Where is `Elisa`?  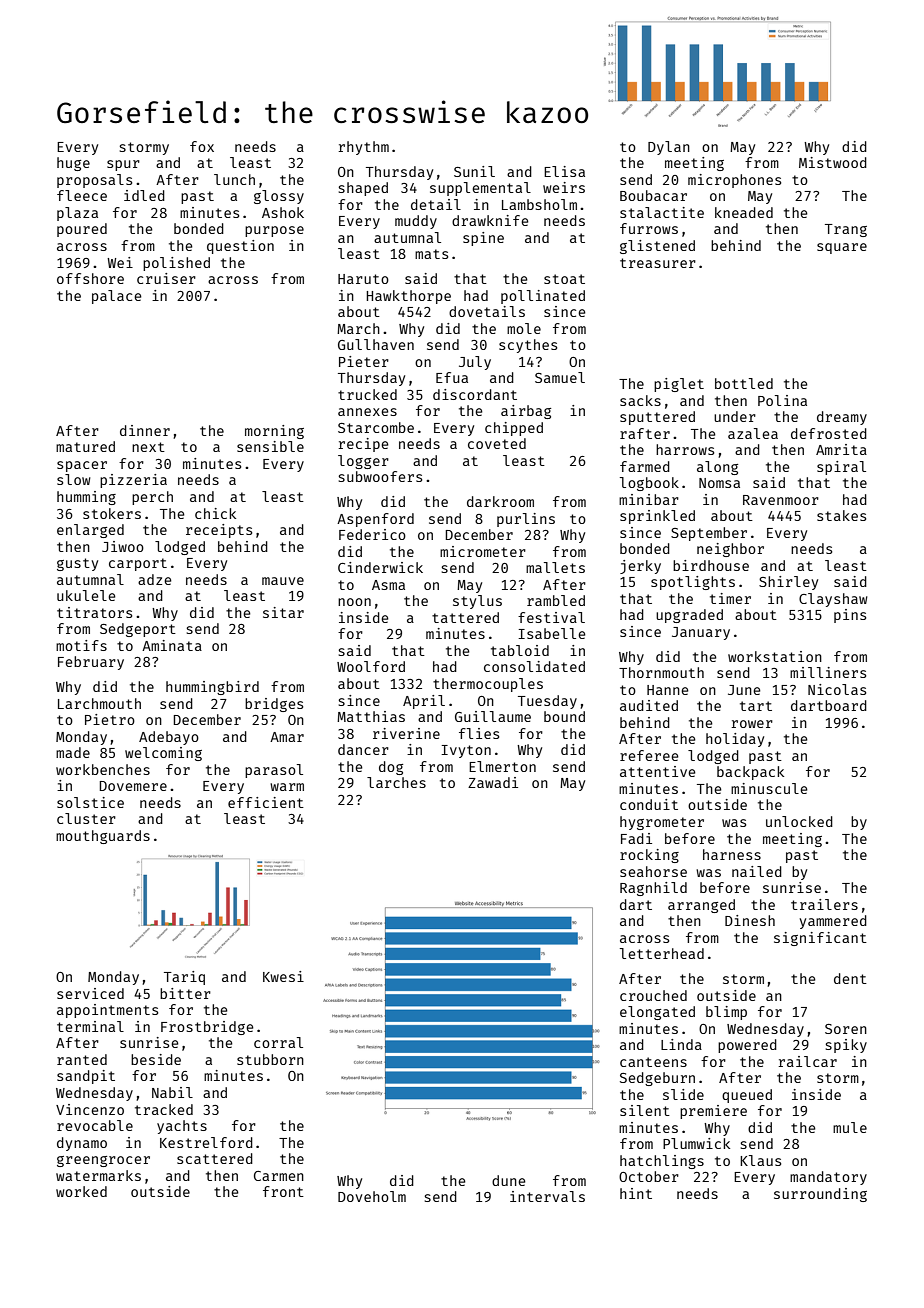 Elisa is located at coordinates (564, 171).
